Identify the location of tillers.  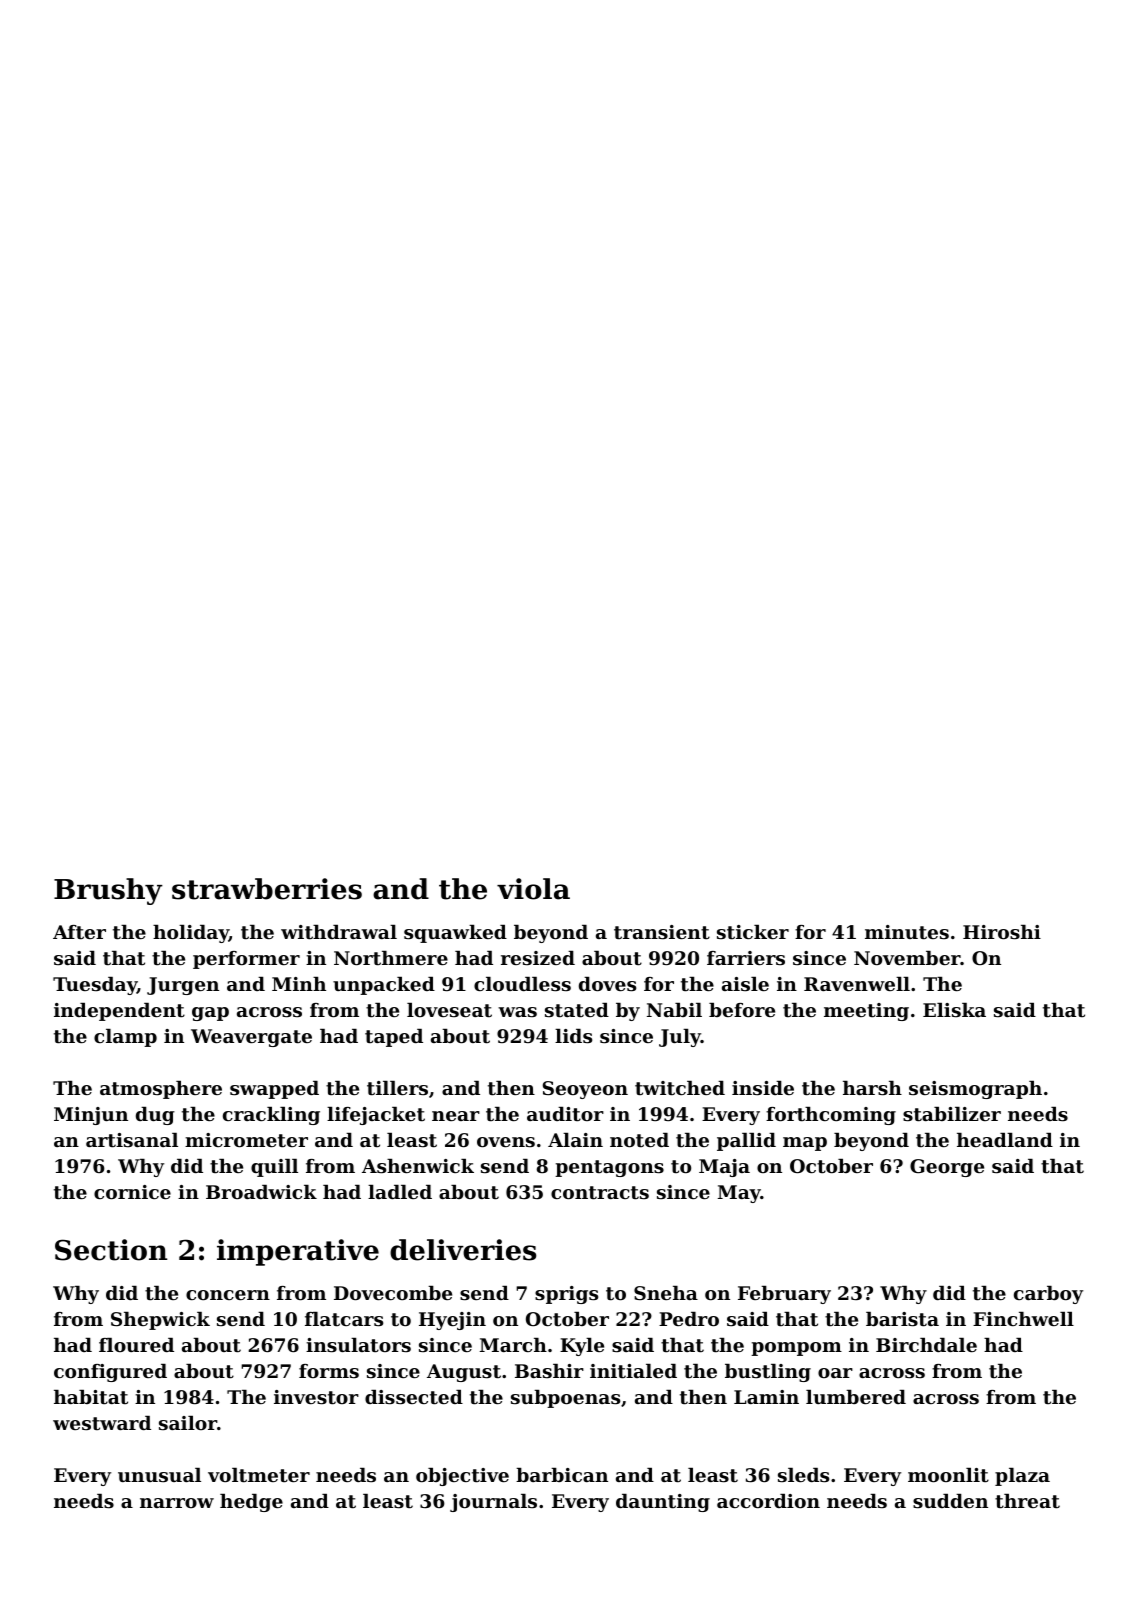
(397, 1088).
